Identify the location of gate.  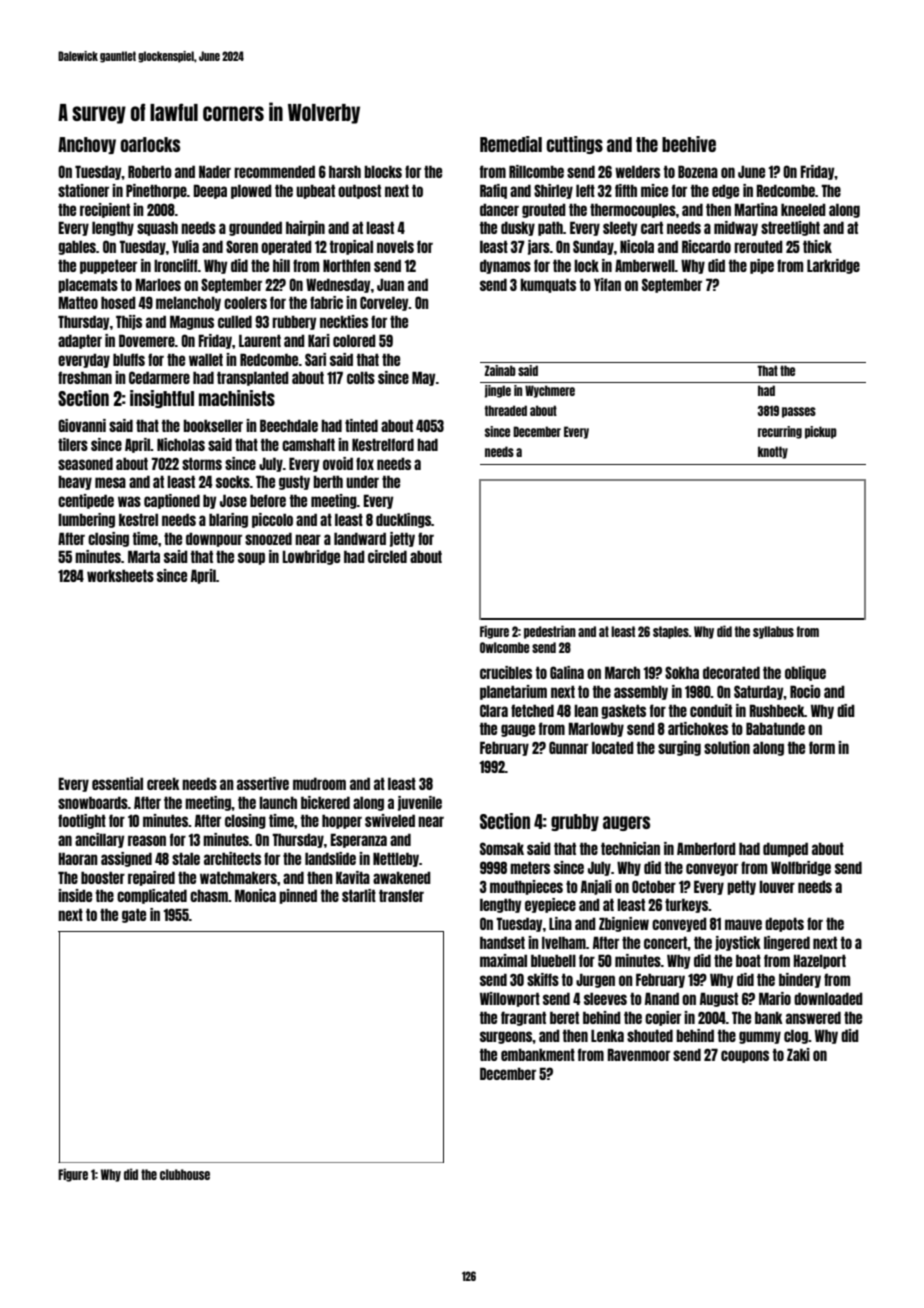
(134, 915).
